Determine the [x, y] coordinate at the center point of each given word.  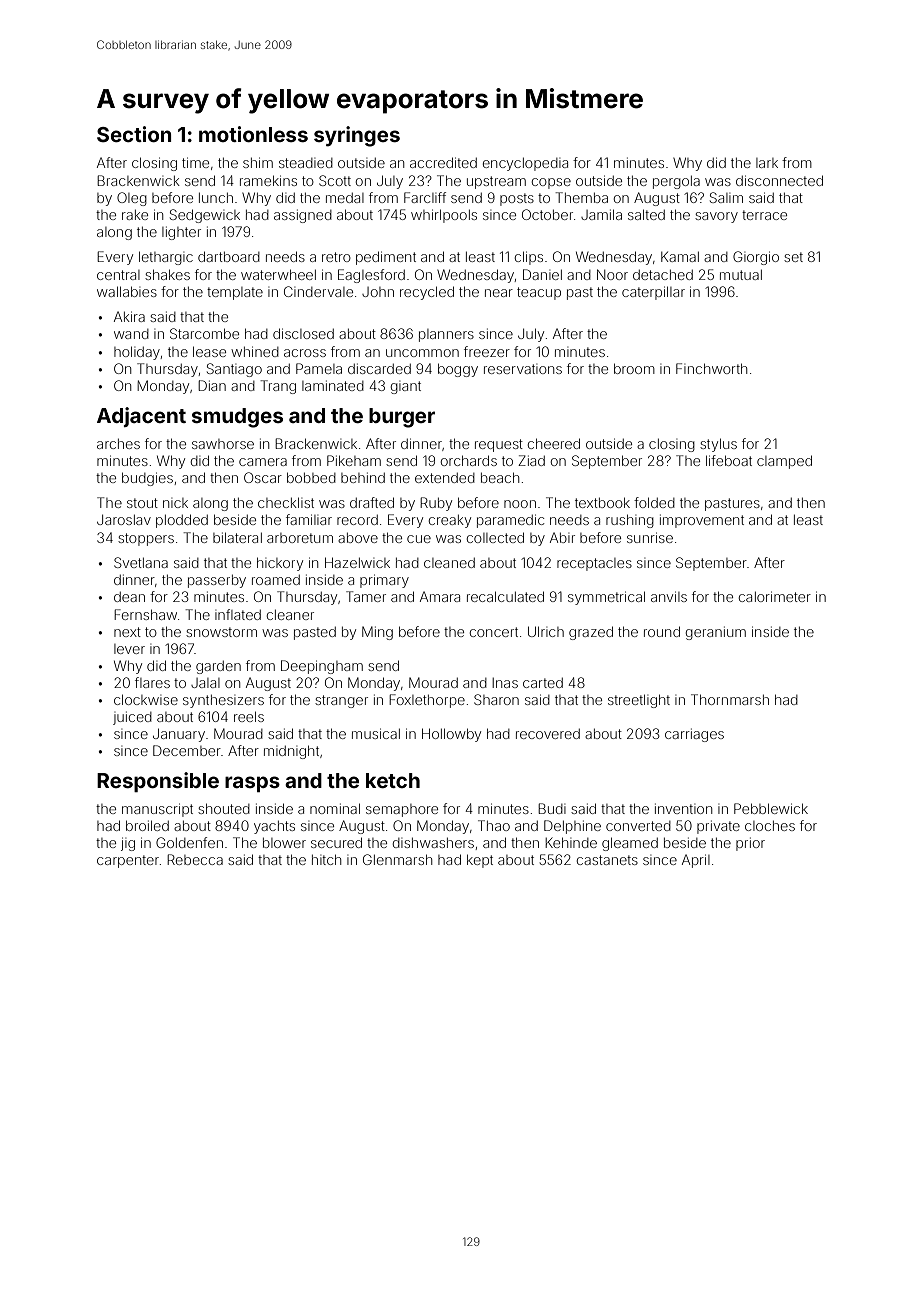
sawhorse [223, 444]
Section [134, 134]
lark [767, 163]
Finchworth [711, 368]
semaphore [402, 810]
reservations [523, 369]
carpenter [128, 861]
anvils [669, 596]
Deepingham [322, 667]
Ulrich [546, 631]
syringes [357, 136]
